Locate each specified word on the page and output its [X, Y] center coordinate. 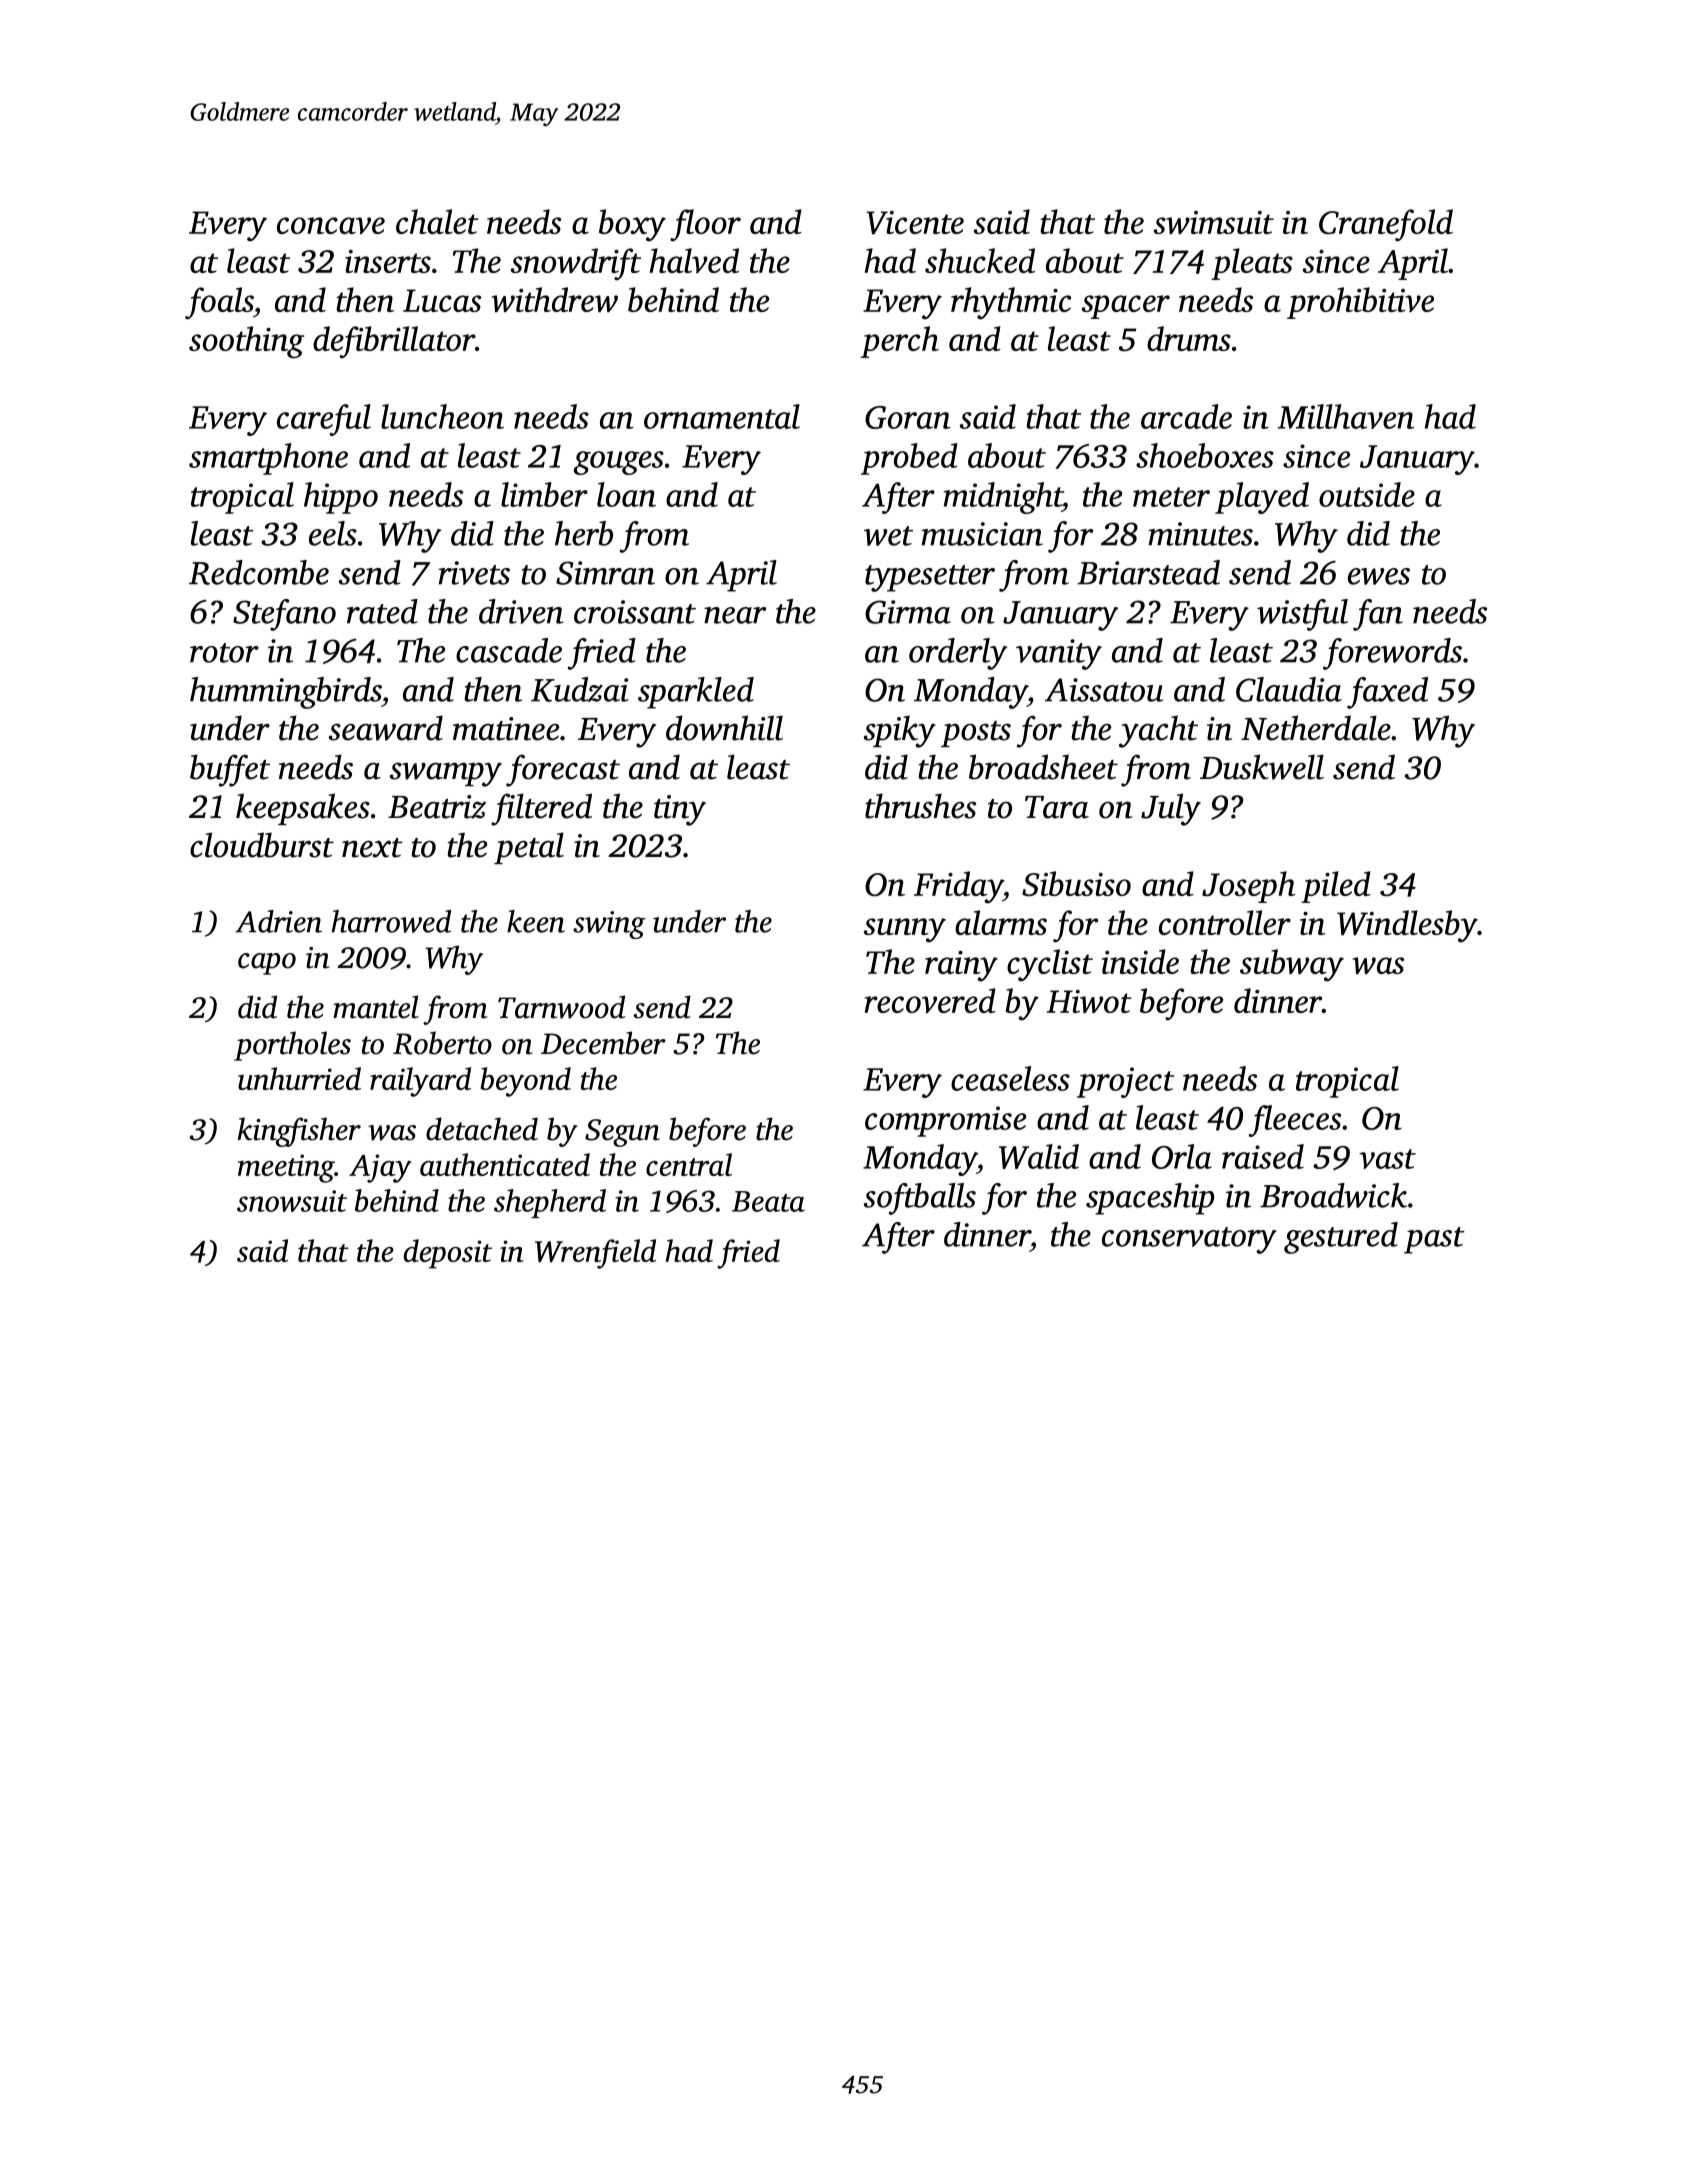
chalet [437, 221]
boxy [632, 225]
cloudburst [262, 845]
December [603, 1043]
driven [521, 611]
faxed [1387, 693]
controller [1225, 922]
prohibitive [1360, 303]
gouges [619, 463]
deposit [448, 1254]
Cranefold [1386, 225]
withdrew [555, 299]
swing [609, 925]
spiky [900, 731]
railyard [420, 1082]
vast [1387, 1159]
